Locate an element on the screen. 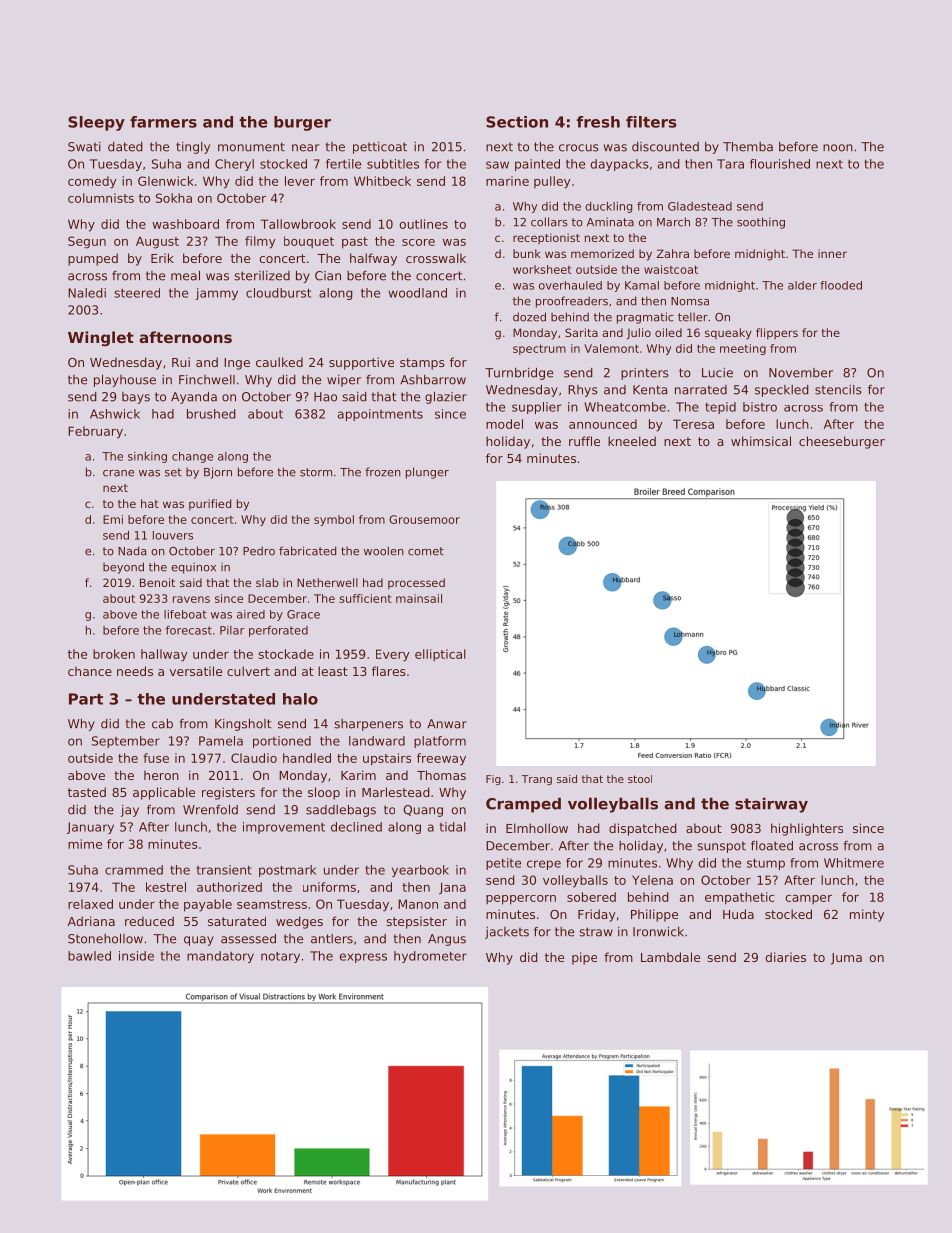 The width and height of the screenshot is (952, 1233). stamps is located at coordinates (422, 364).
